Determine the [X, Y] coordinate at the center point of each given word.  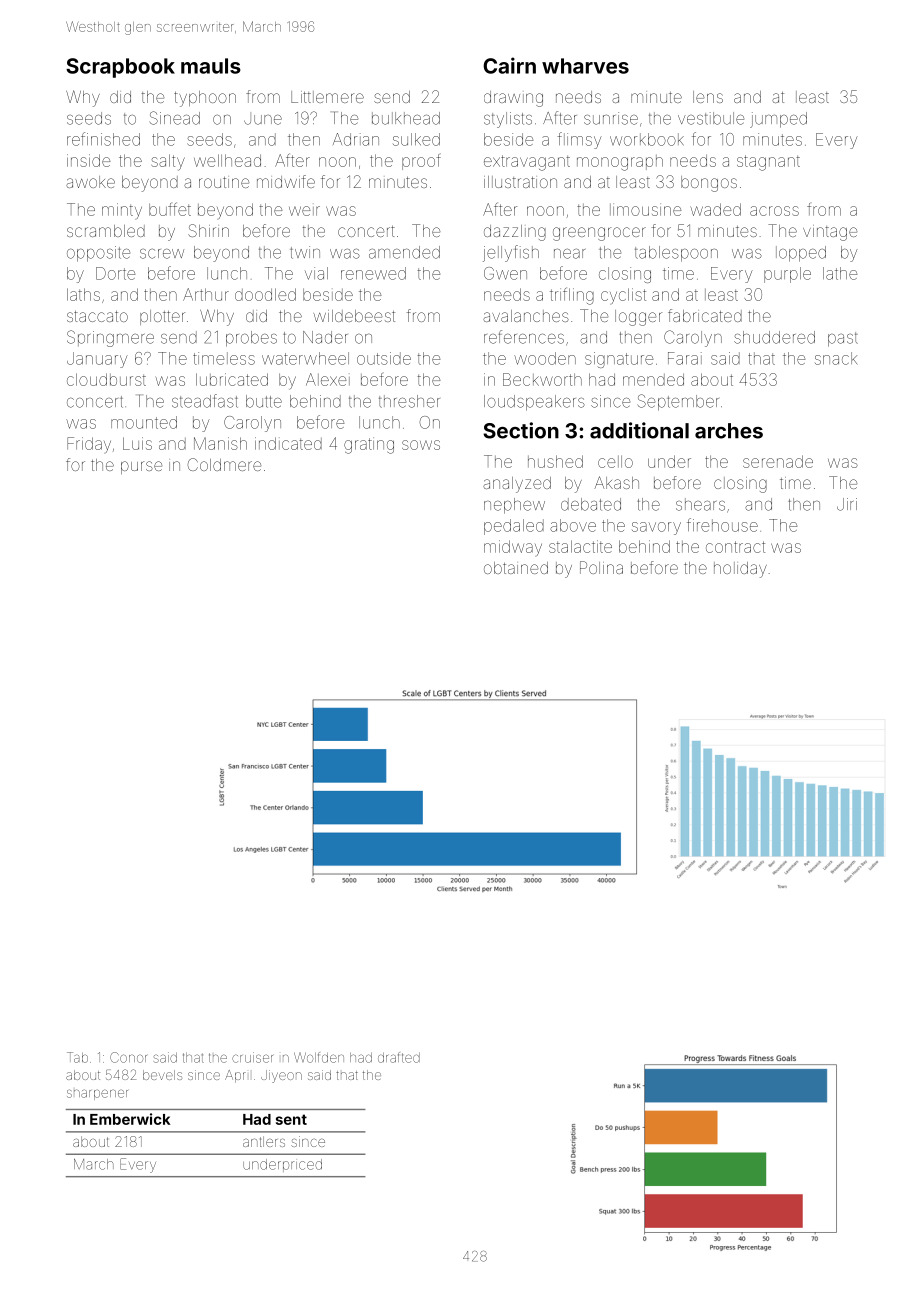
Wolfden [319, 1057]
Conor [128, 1057]
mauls [211, 66]
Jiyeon [281, 1076]
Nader [325, 337]
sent [291, 1119]
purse [141, 467]
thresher [409, 401]
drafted [399, 1057]
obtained [516, 568]
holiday [740, 570]
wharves [585, 66]
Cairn [509, 65]
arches [729, 431]
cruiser [252, 1057]
